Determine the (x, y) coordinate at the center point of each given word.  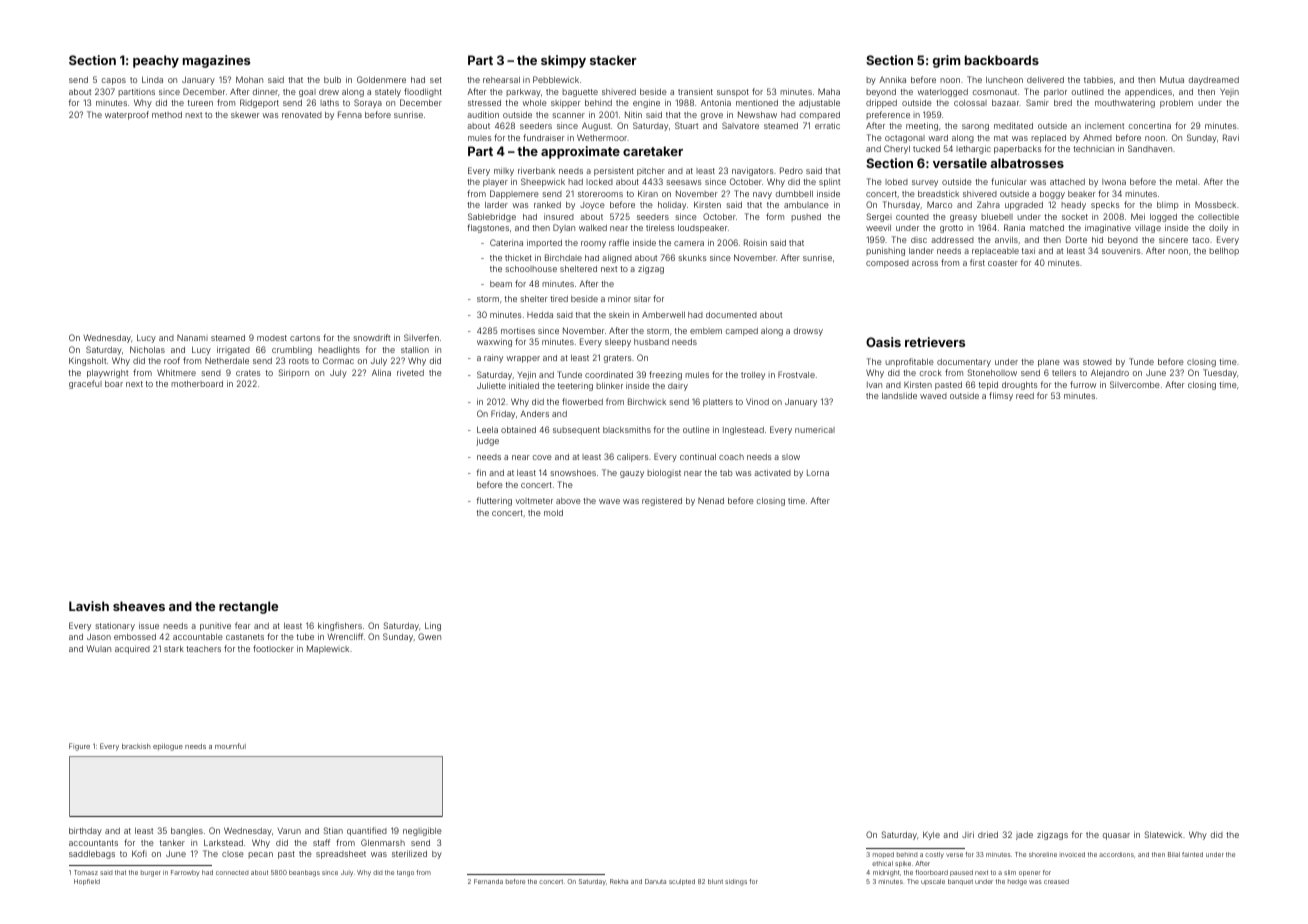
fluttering (494, 501)
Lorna (818, 473)
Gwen (429, 636)
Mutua (1172, 79)
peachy (156, 61)
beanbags (304, 873)
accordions (1116, 854)
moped (883, 855)
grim (946, 61)
